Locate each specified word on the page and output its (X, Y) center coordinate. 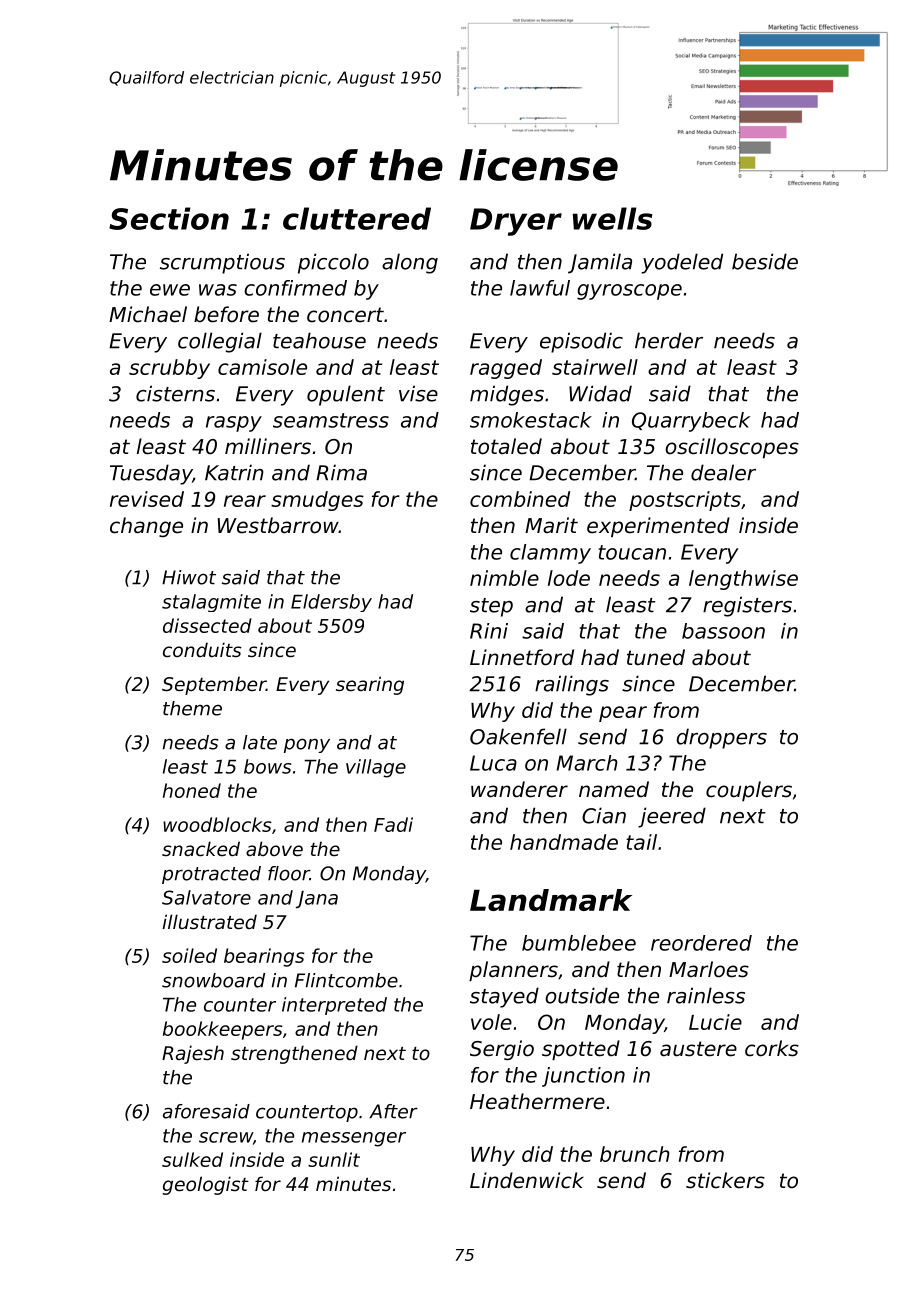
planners (513, 971)
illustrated (210, 921)
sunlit (334, 1159)
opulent (346, 395)
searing (370, 685)
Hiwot (189, 577)
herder (669, 340)
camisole (262, 367)
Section (169, 218)
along (410, 263)
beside (765, 261)
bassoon (723, 631)
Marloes (709, 969)
